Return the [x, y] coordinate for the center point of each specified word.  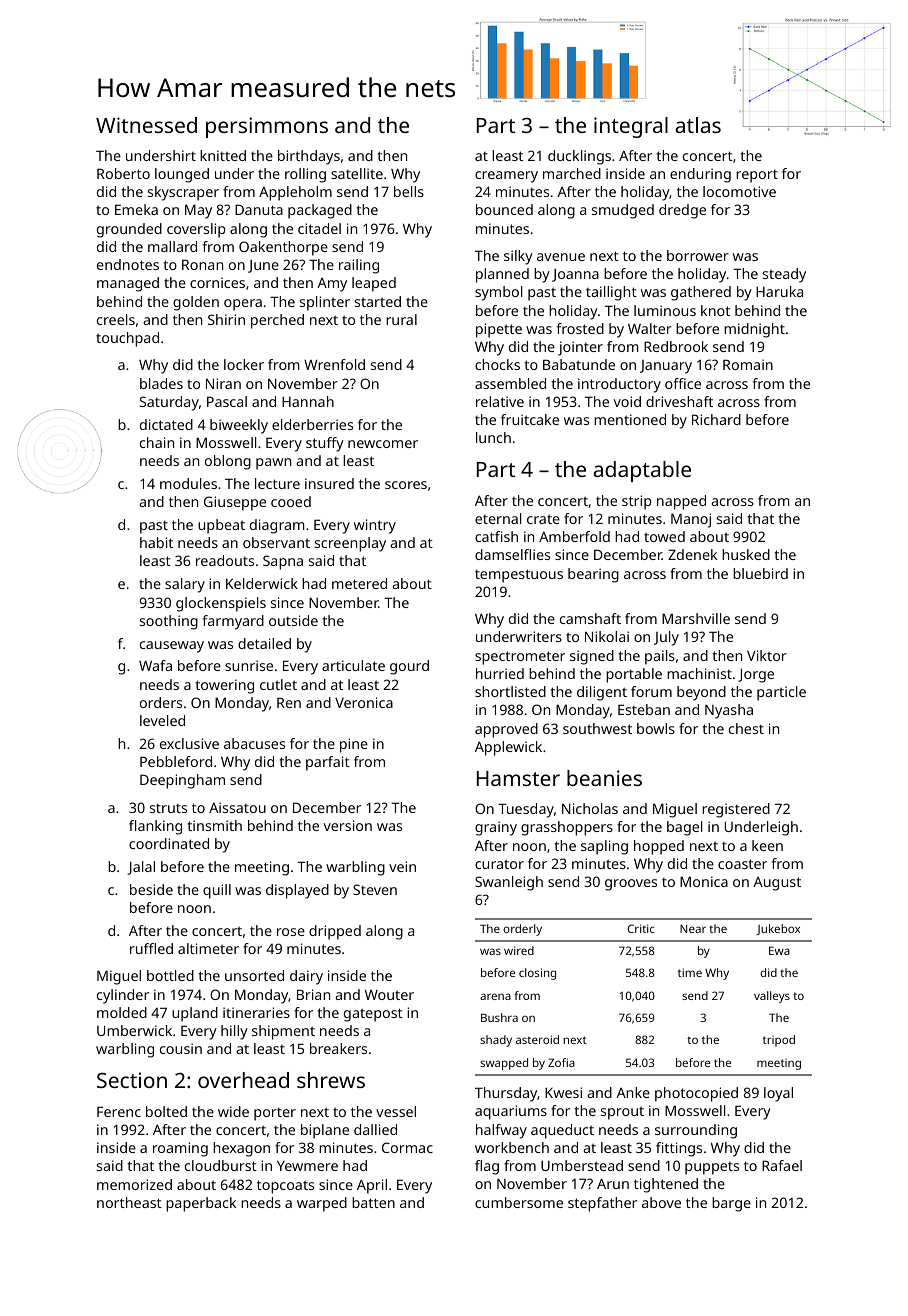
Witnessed [146, 125]
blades [161, 383]
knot [715, 310]
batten [373, 1202]
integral [631, 127]
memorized [134, 1184]
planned [502, 275]
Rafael [782, 1165]
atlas [698, 125]
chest [746, 728]
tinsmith [215, 825]
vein [402, 866]
